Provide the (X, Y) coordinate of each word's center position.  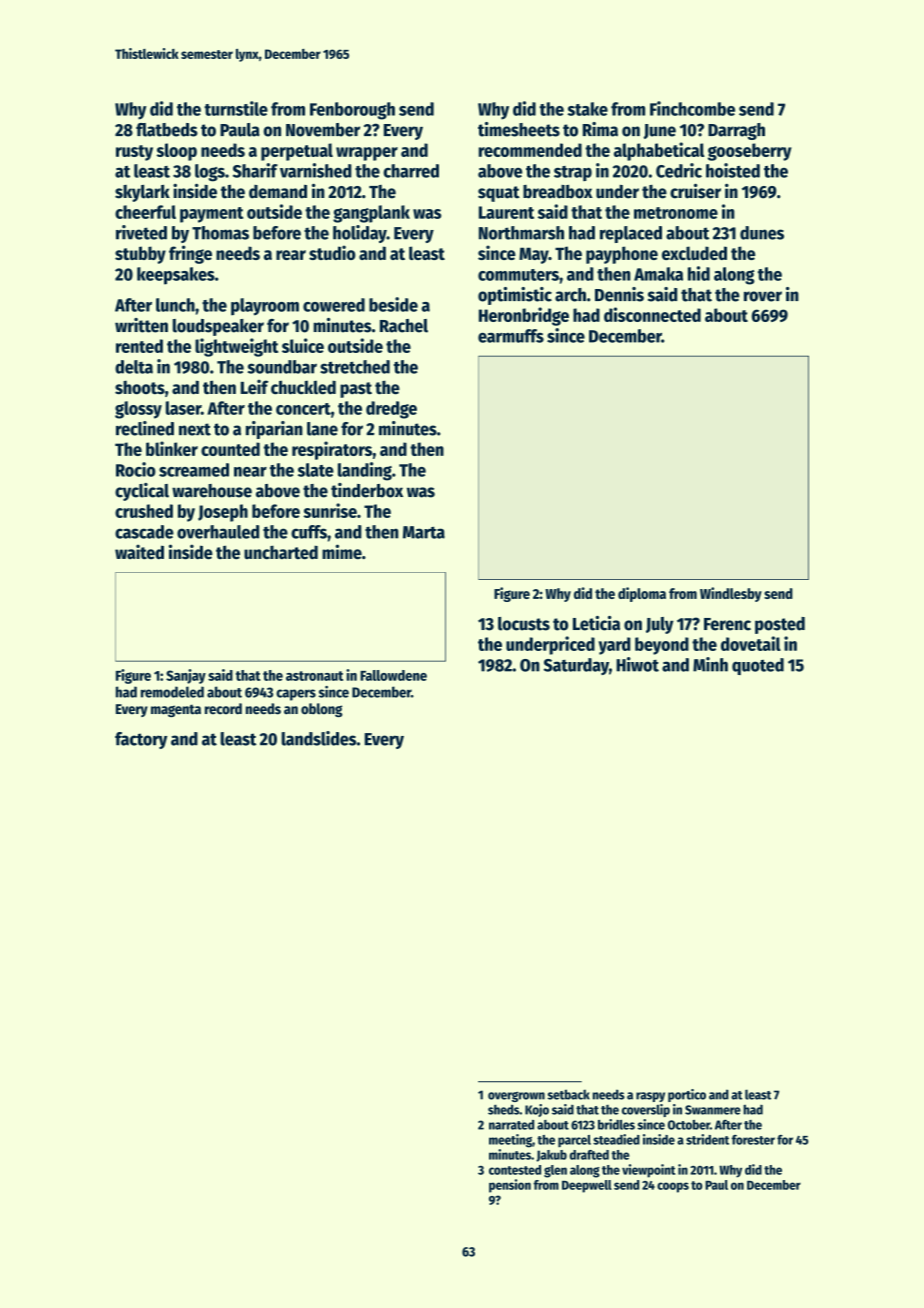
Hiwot (637, 664)
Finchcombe (692, 108)
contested (515, 1170)
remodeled (172, 692)
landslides (318, 738)
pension (510, 1186)
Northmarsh (521, 233)
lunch (175, 305)
